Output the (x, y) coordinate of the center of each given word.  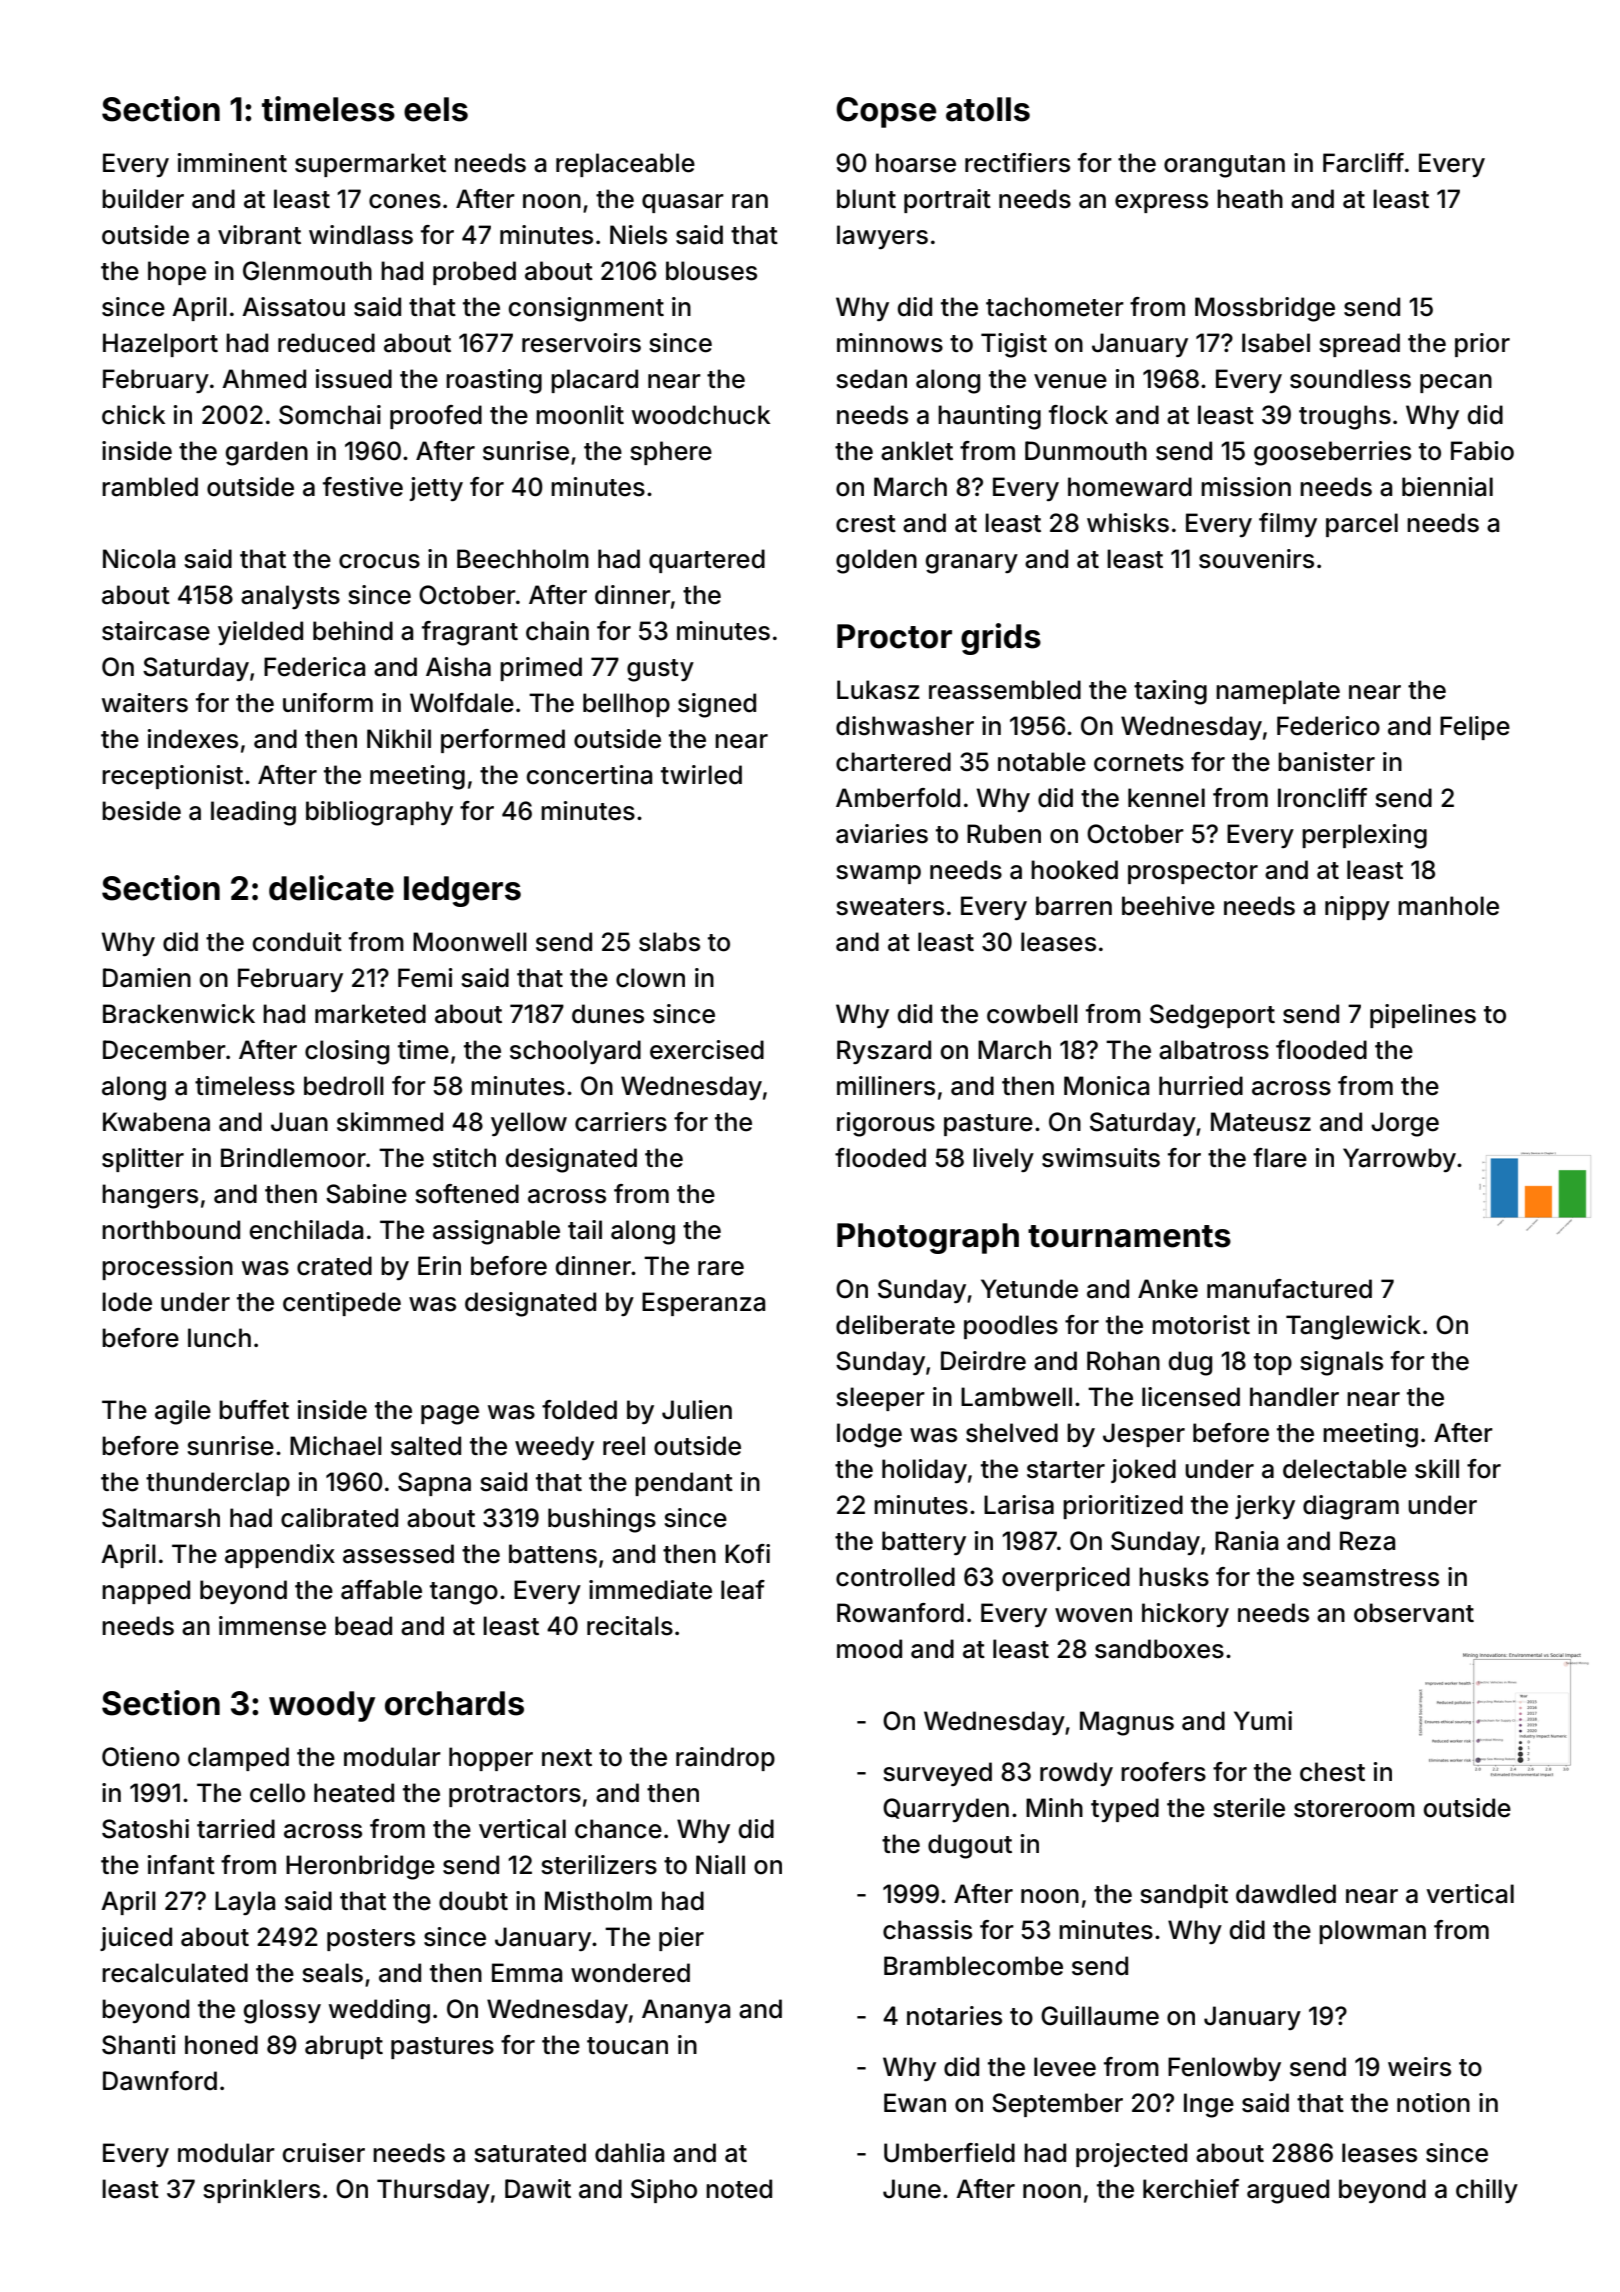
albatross (1214, 1050)
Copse (886, 112)
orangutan (1224, 166)
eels (436, 109)
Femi (425, 978)
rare (721, 1268)
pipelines (1423, 1016)
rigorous (886, 1124)
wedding (379, 2011)
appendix (280, 1556)
